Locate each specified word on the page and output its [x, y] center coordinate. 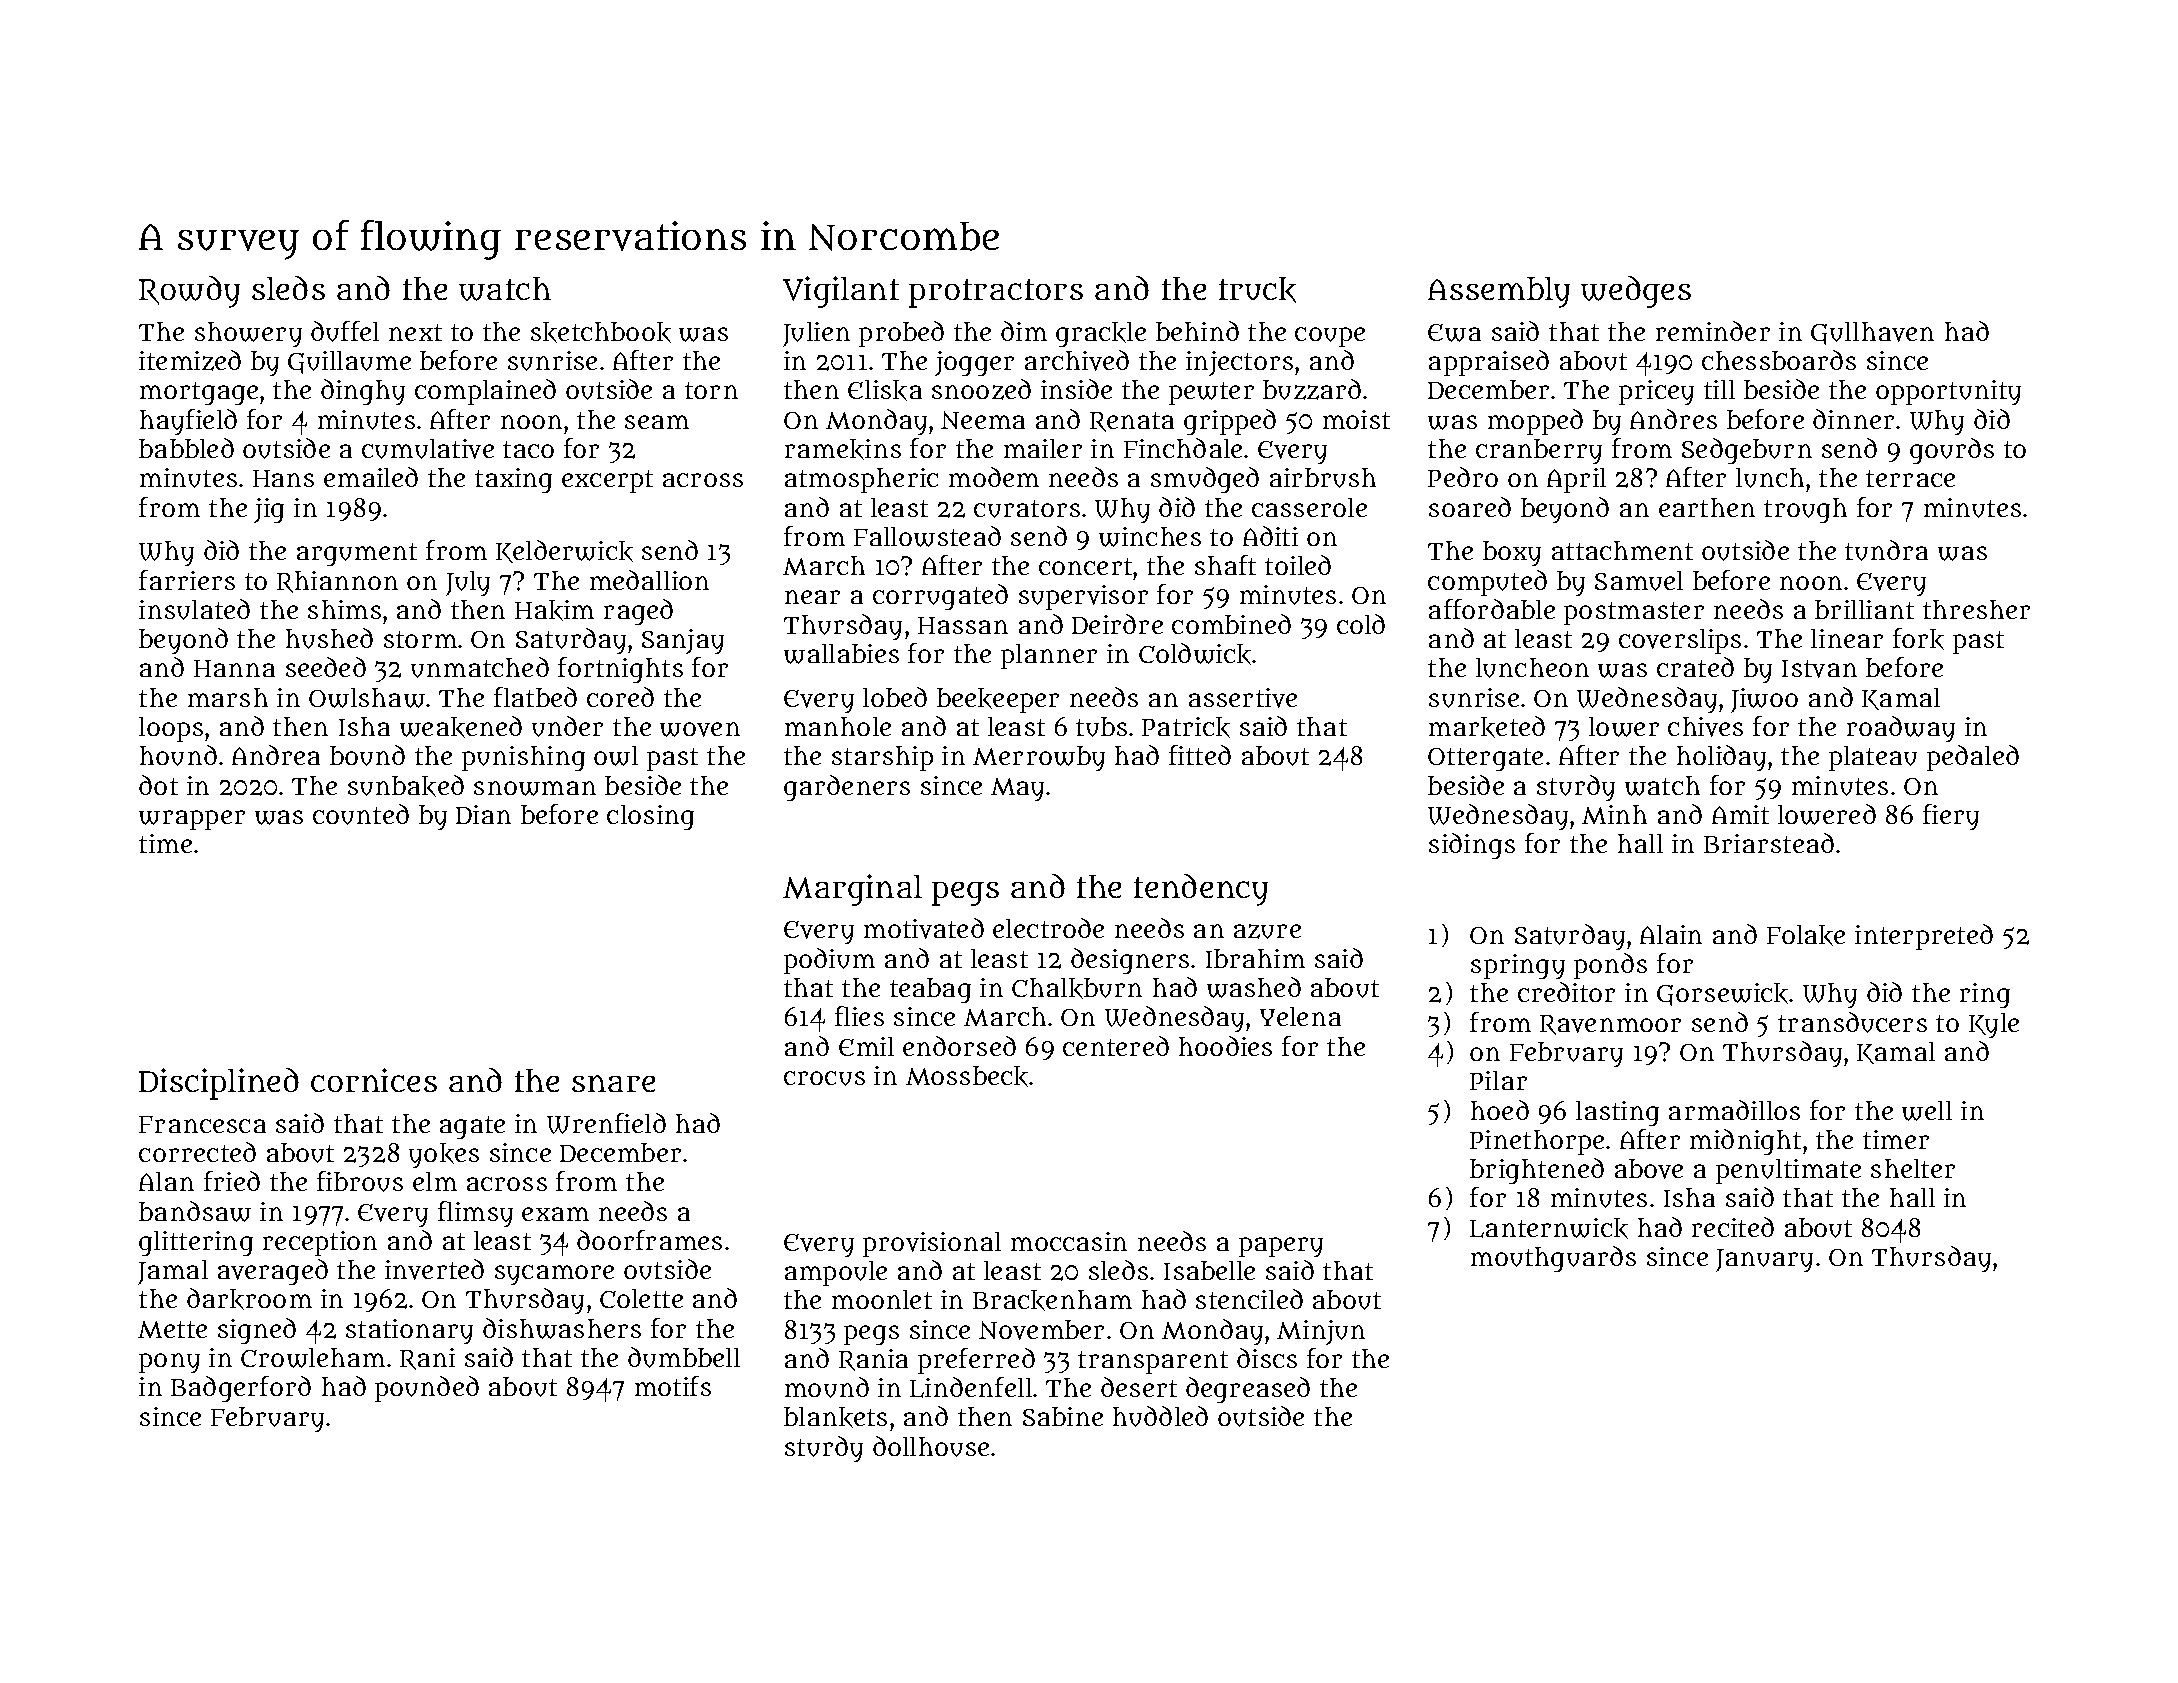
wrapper [192, 820]
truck [1257, 290]
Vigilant [841, 292]
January [1764, 1260]
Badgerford [241, 1389]
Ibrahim [1255, 958]
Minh [1614, 814]
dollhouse [931, 1446]
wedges [1636, 292]
